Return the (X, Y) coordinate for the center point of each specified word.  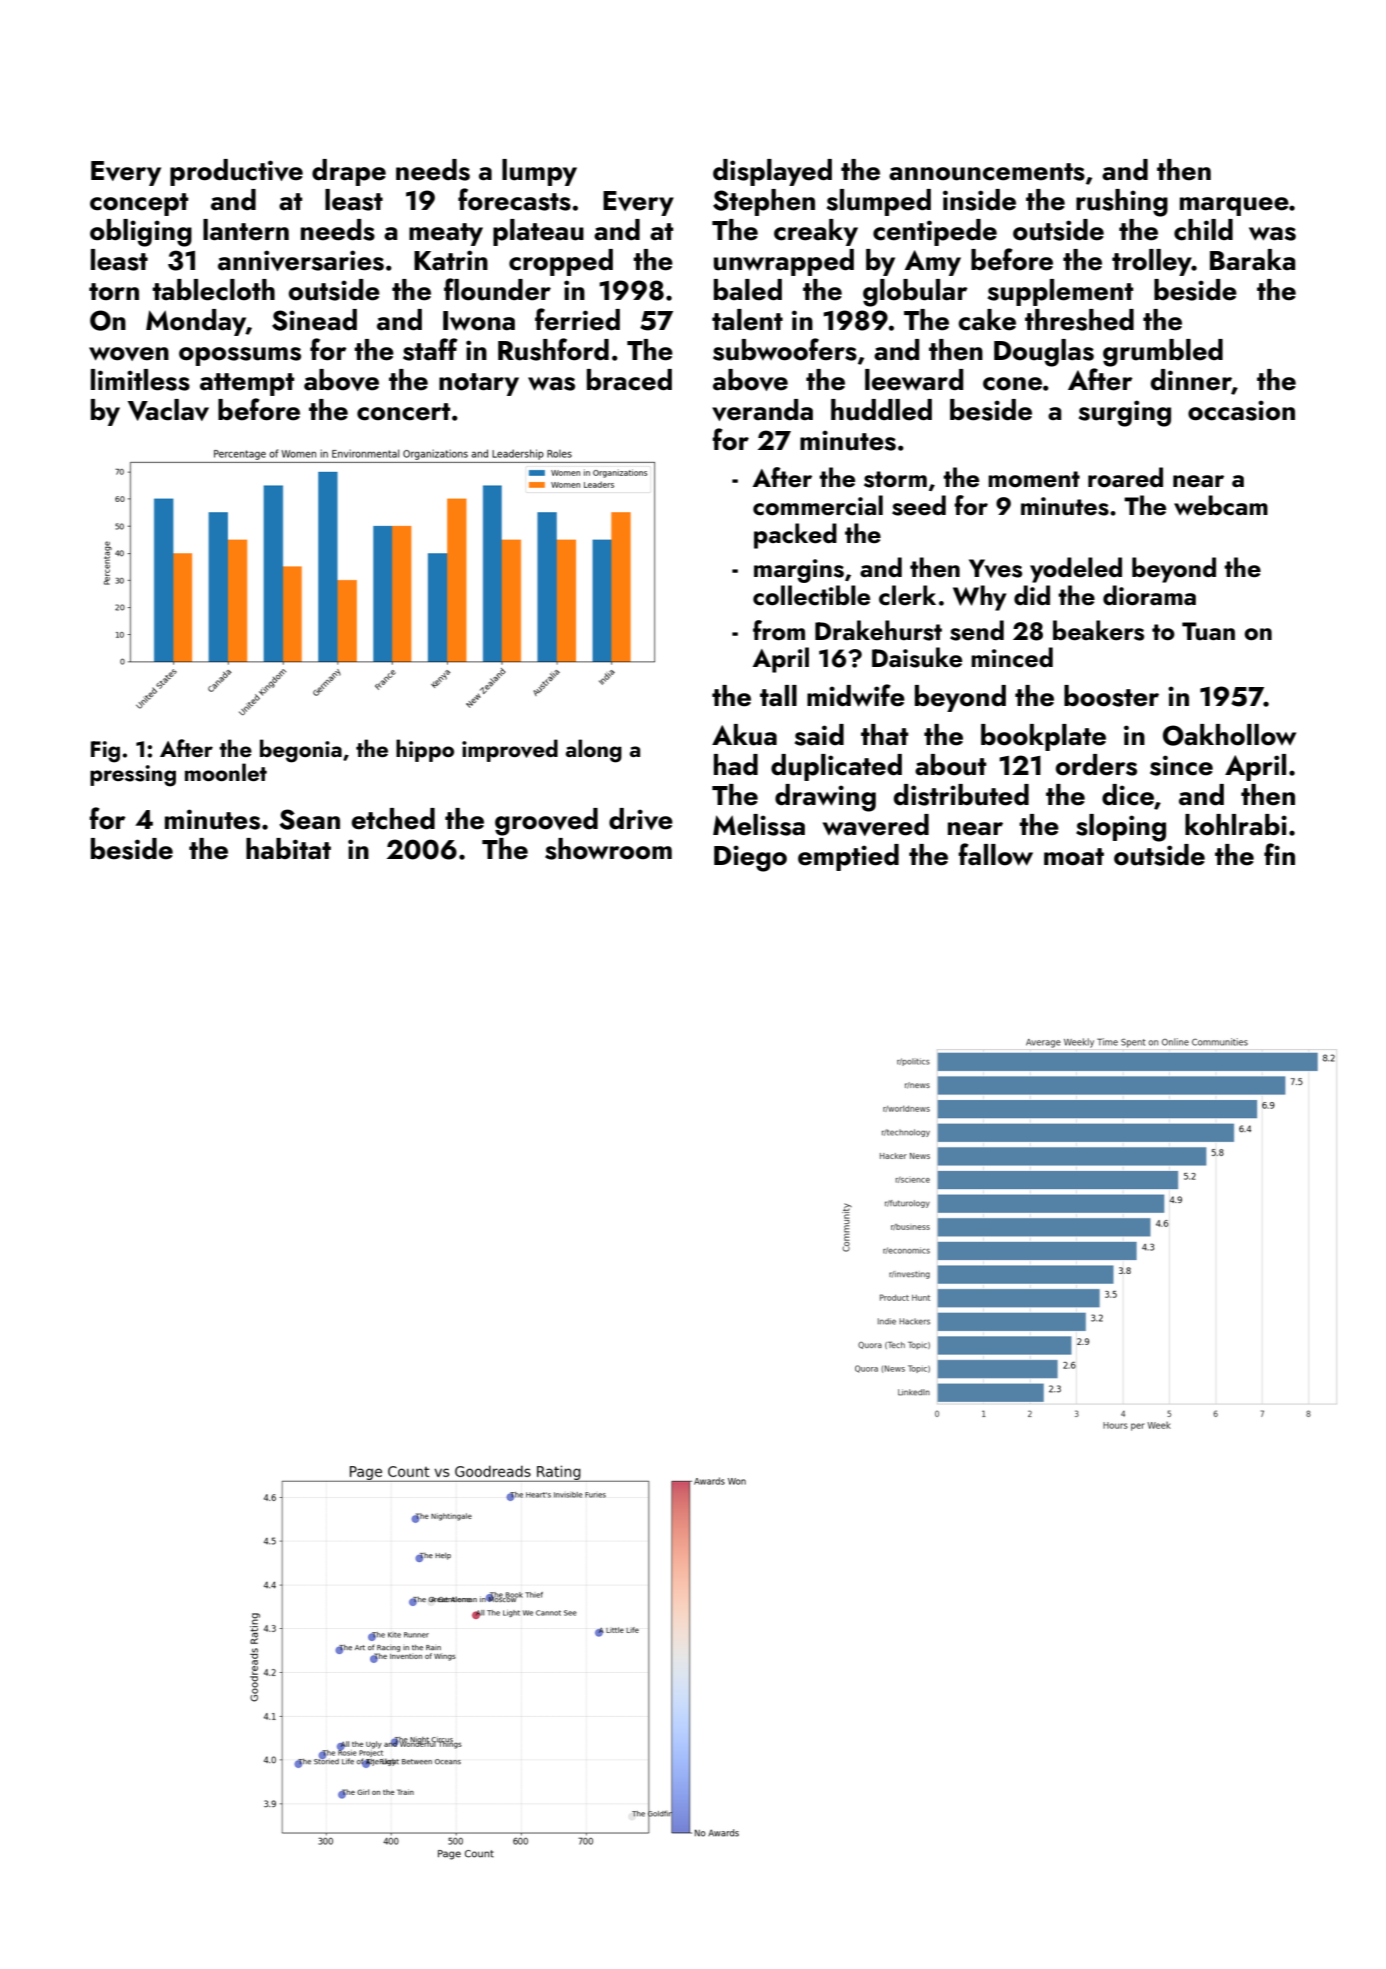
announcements (987, 172)
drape (349, 172)
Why (979, 598)
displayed (772, 172)
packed (795, 536)
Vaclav (168, 410)
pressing (133, 776)
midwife (856, 695)
